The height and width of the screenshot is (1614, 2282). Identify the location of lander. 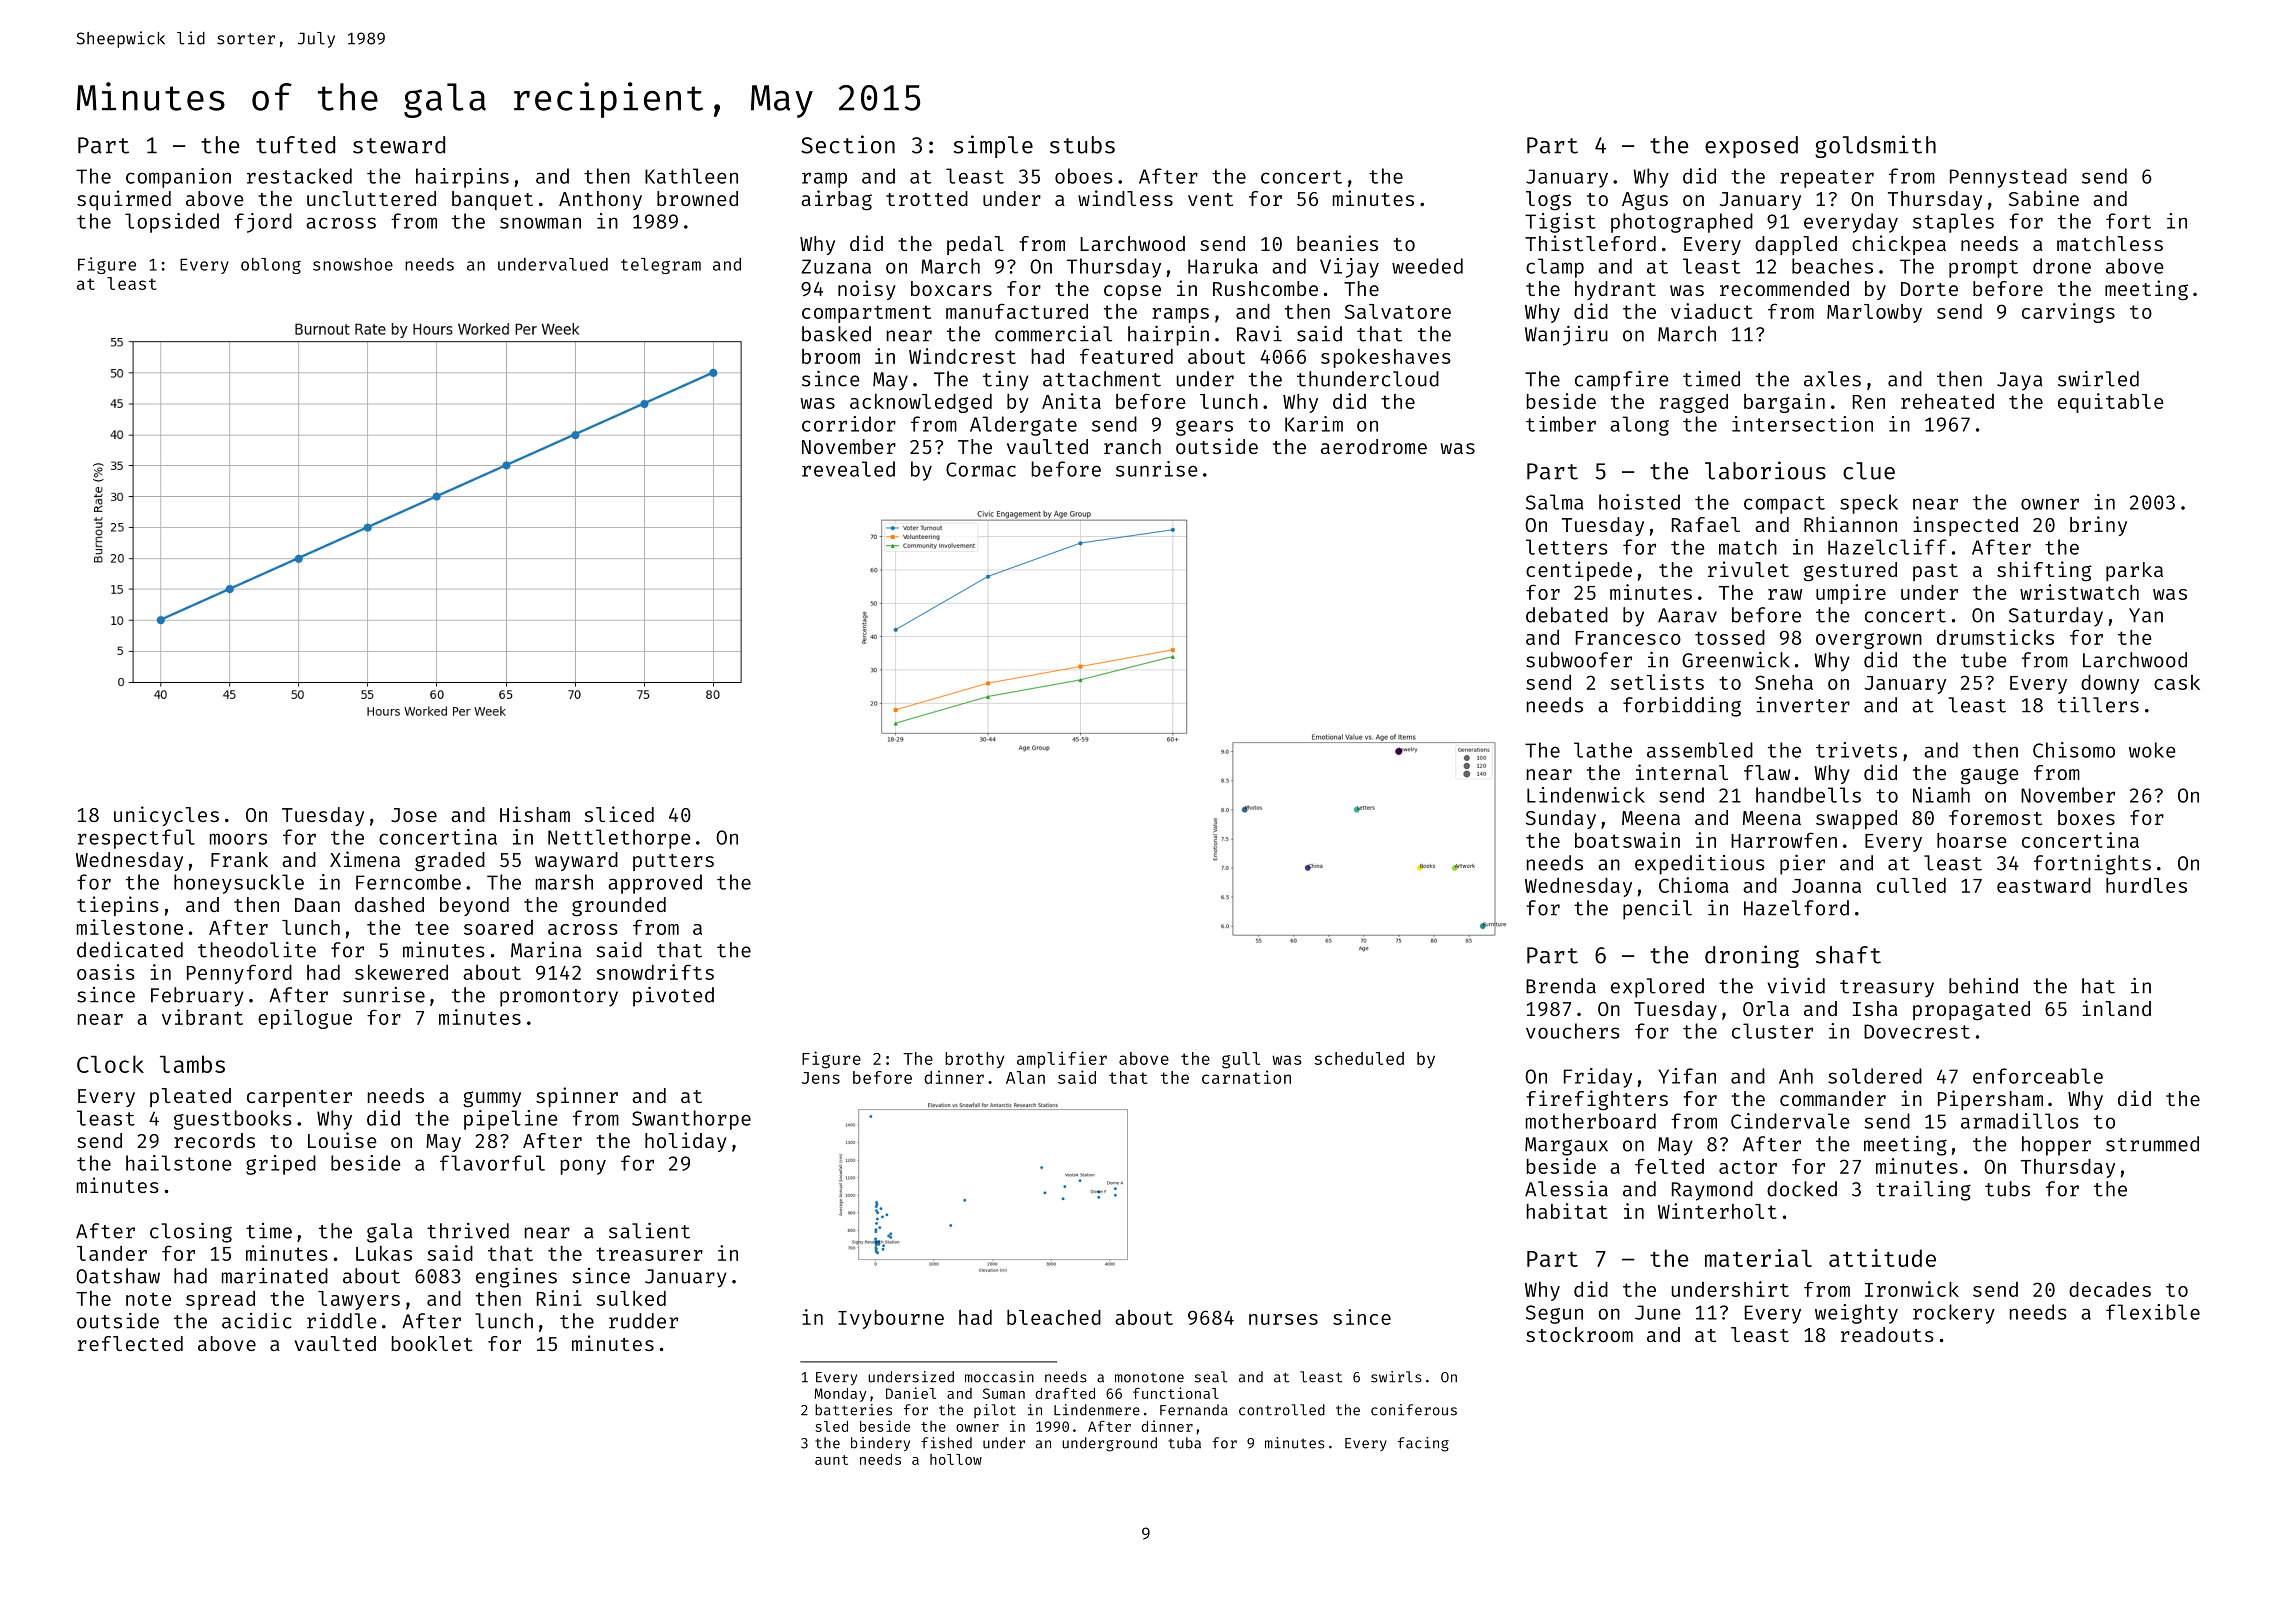
(112, 1253).
